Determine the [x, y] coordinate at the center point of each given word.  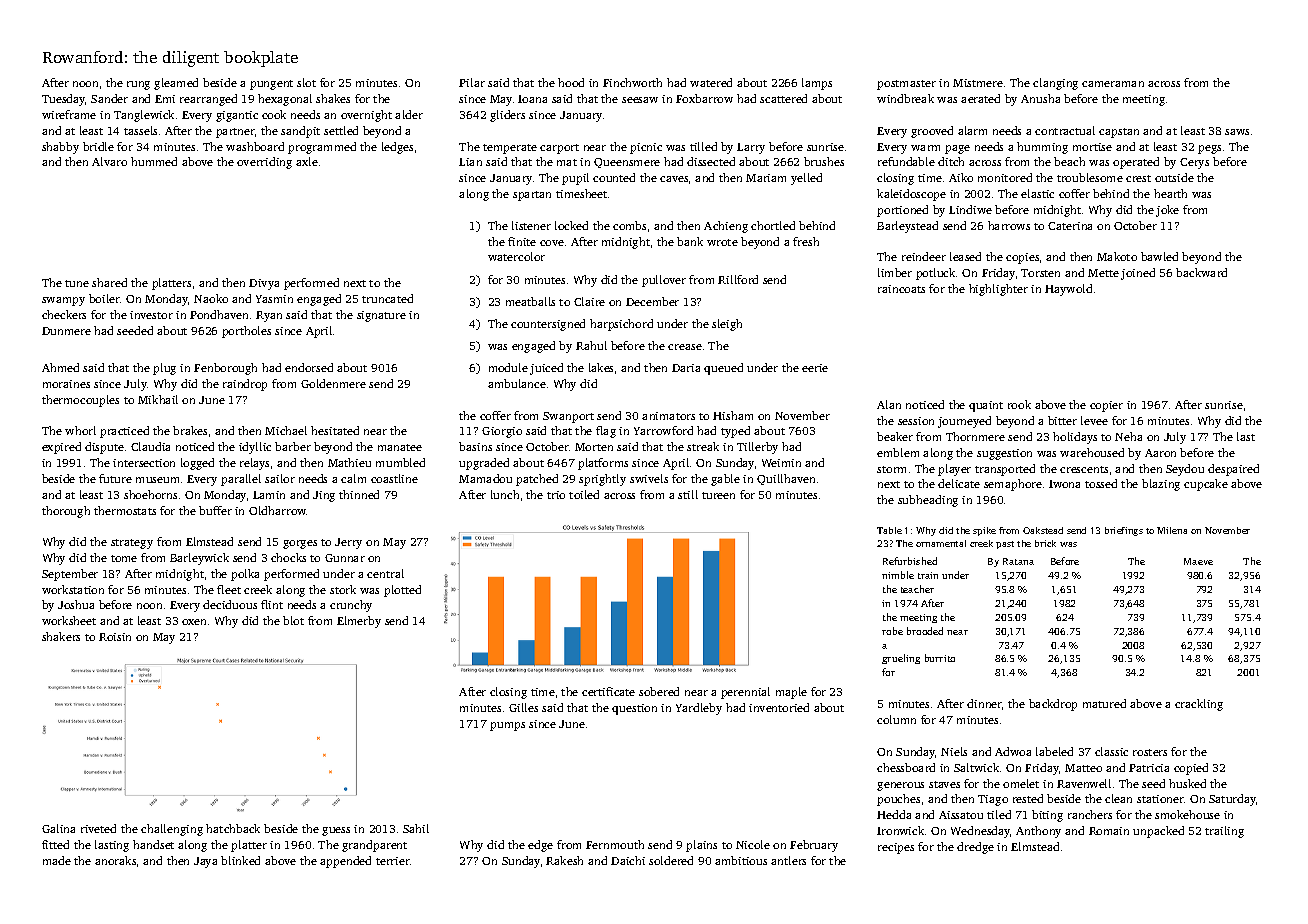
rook [1019, 404]
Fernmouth [615, 844]
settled [341, 130]
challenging [172, 830]
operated [1136, 163]
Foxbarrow [704, 98]
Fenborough [225, 369]
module [508, 367]
